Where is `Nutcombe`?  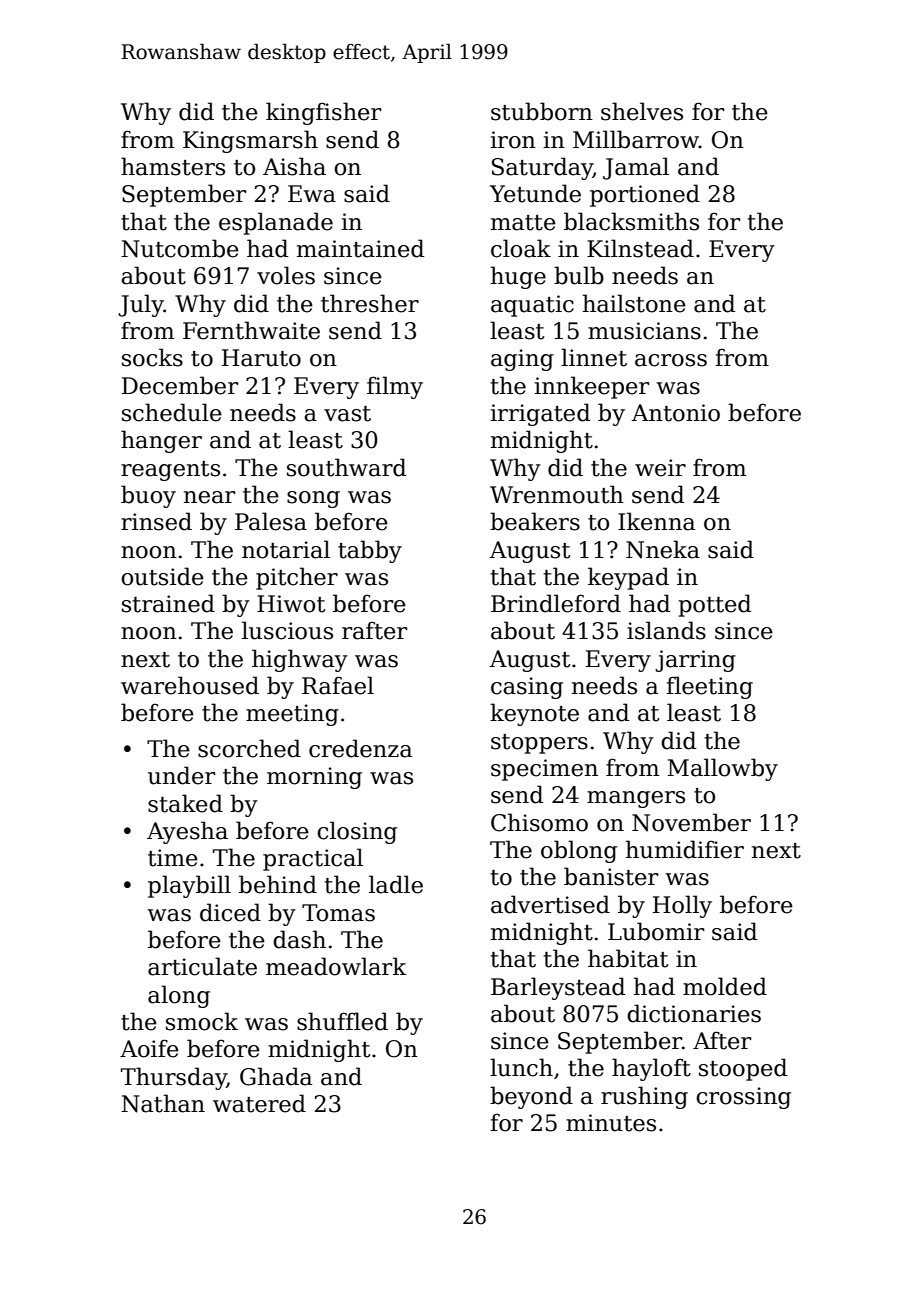
Nutcombe is located at coordinates (180, 248).
